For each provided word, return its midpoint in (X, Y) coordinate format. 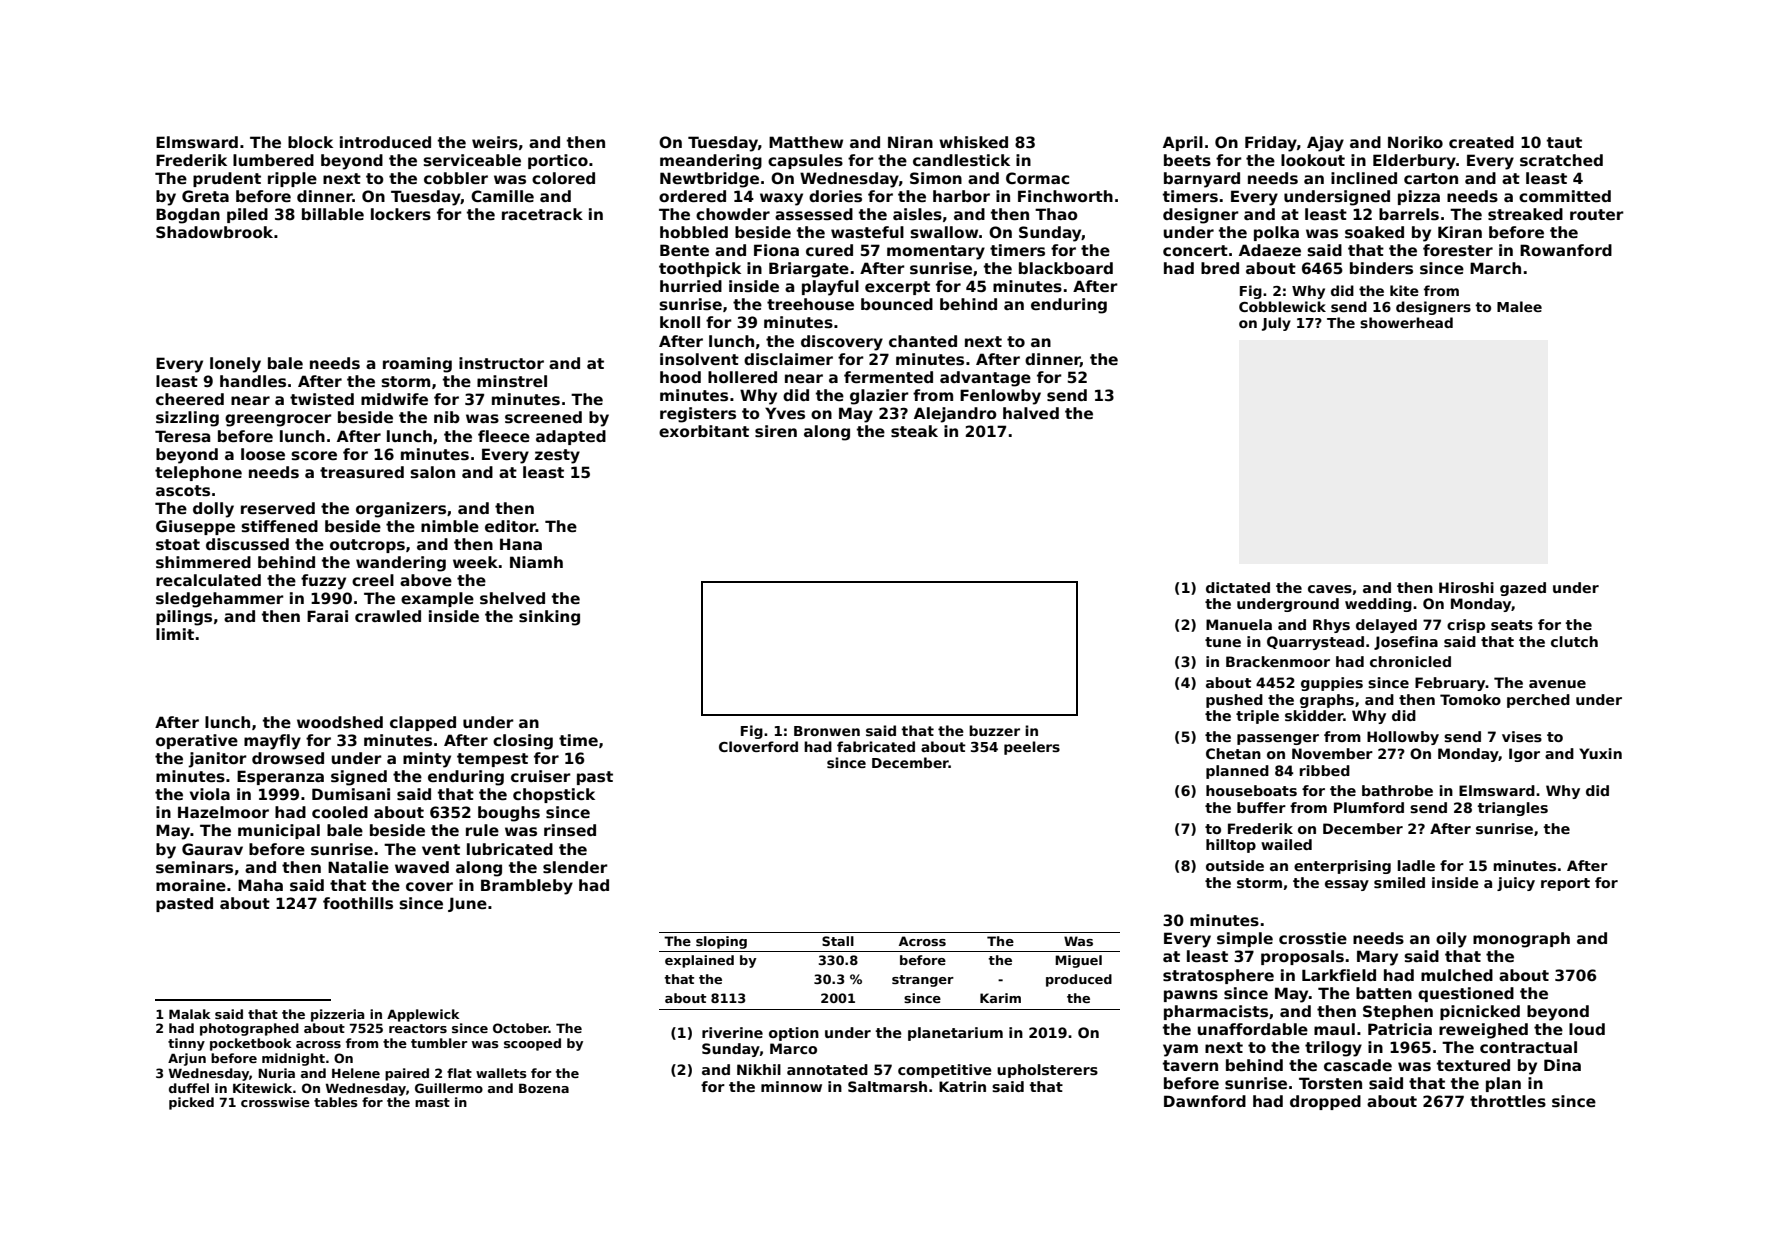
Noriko (1415, 142)
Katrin (962, 1086)
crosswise (275, 1102)
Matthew (806, 142)
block (310, 142)
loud (1587, 1029)
